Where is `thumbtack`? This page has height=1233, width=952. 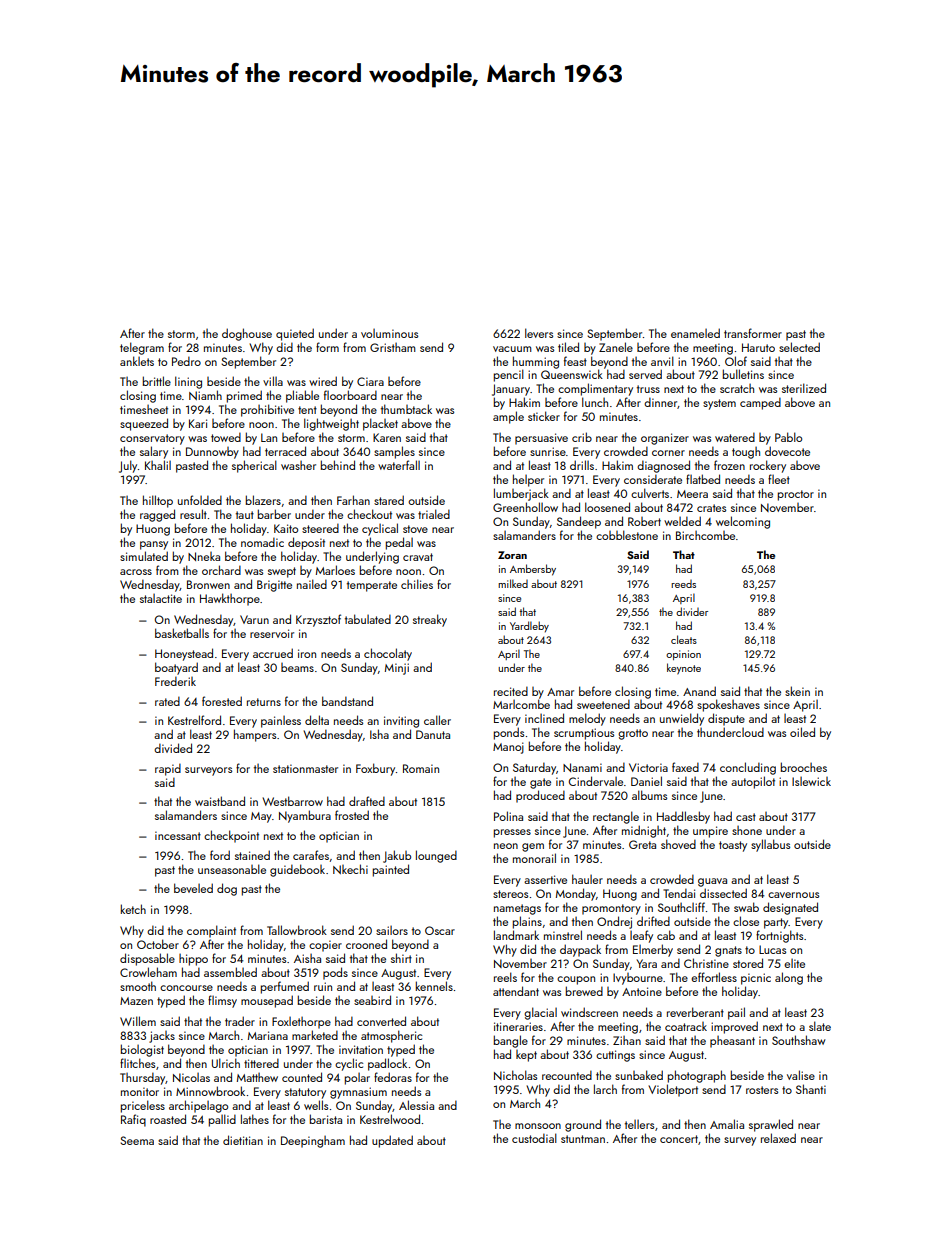
thumbtack is located at coordinates (406, 409).
